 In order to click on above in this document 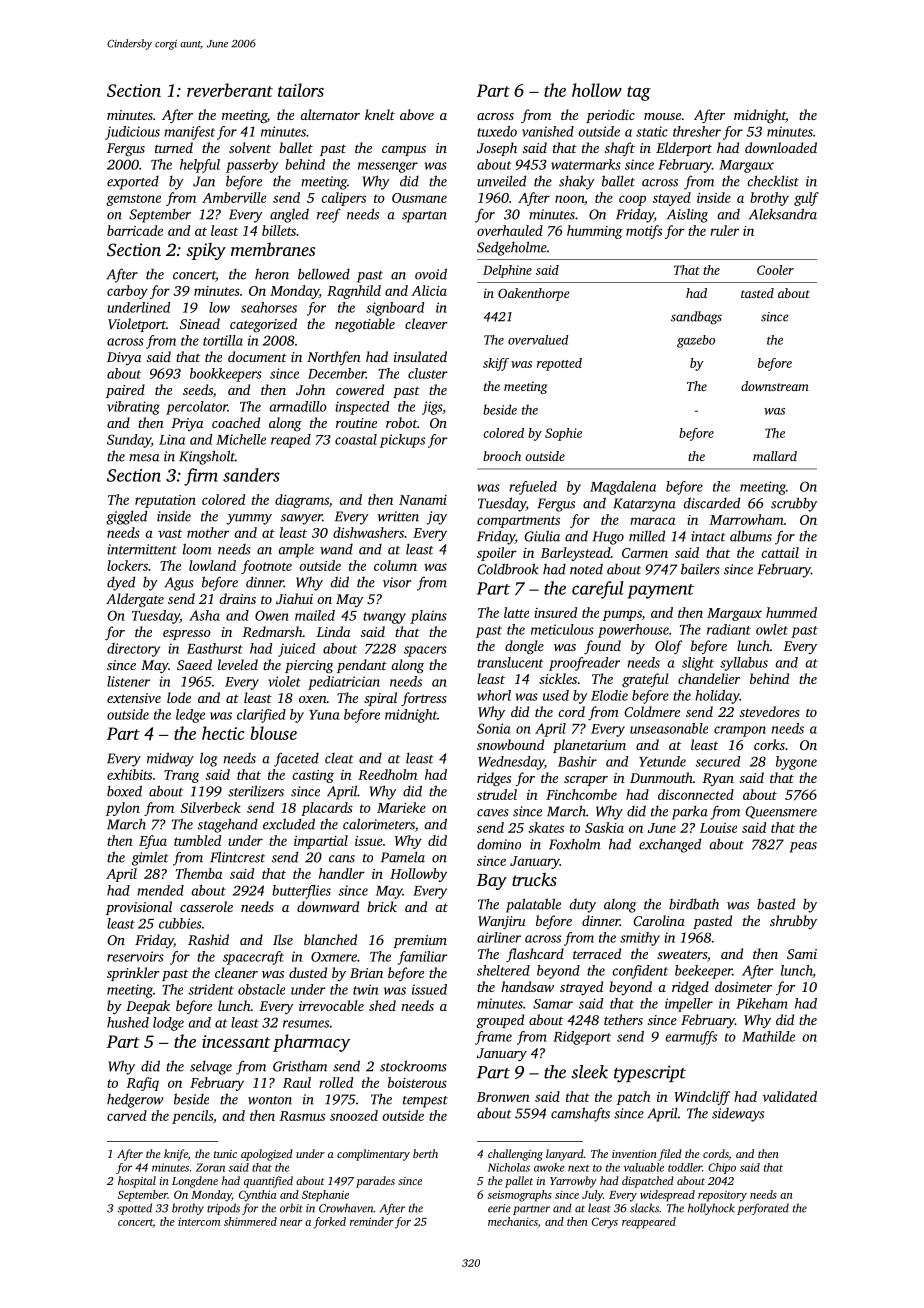, I will do `click(417, 114)`.
